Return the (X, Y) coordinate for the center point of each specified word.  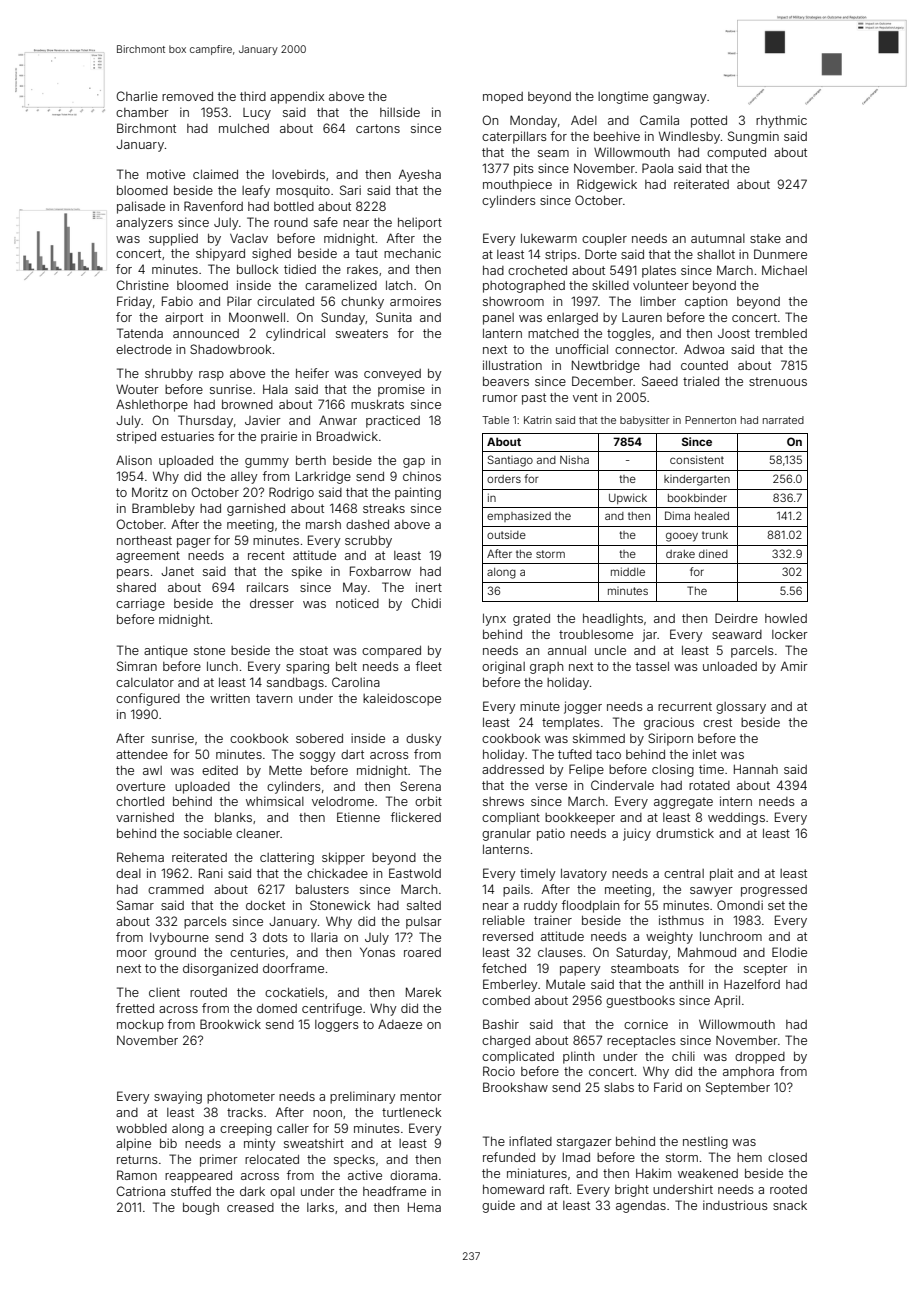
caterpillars (514, 137)
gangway (680, 99)
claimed (215, 174)
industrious (735, 1205)
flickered (416, 817)
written (230, 698)
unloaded (730, 666)
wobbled (141, 1128)
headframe (394, 1191)
